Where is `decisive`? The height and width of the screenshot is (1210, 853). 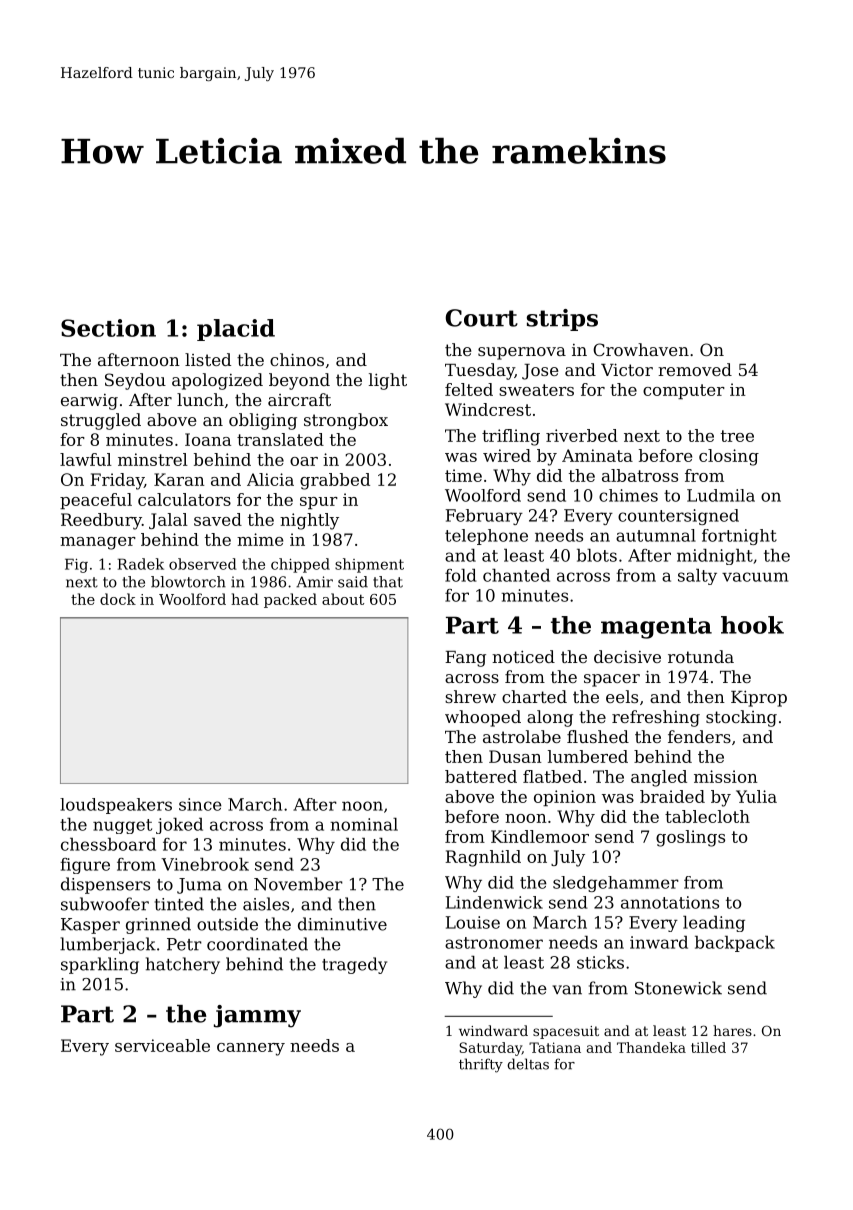
decisive is located at coordinates (627, 656).
